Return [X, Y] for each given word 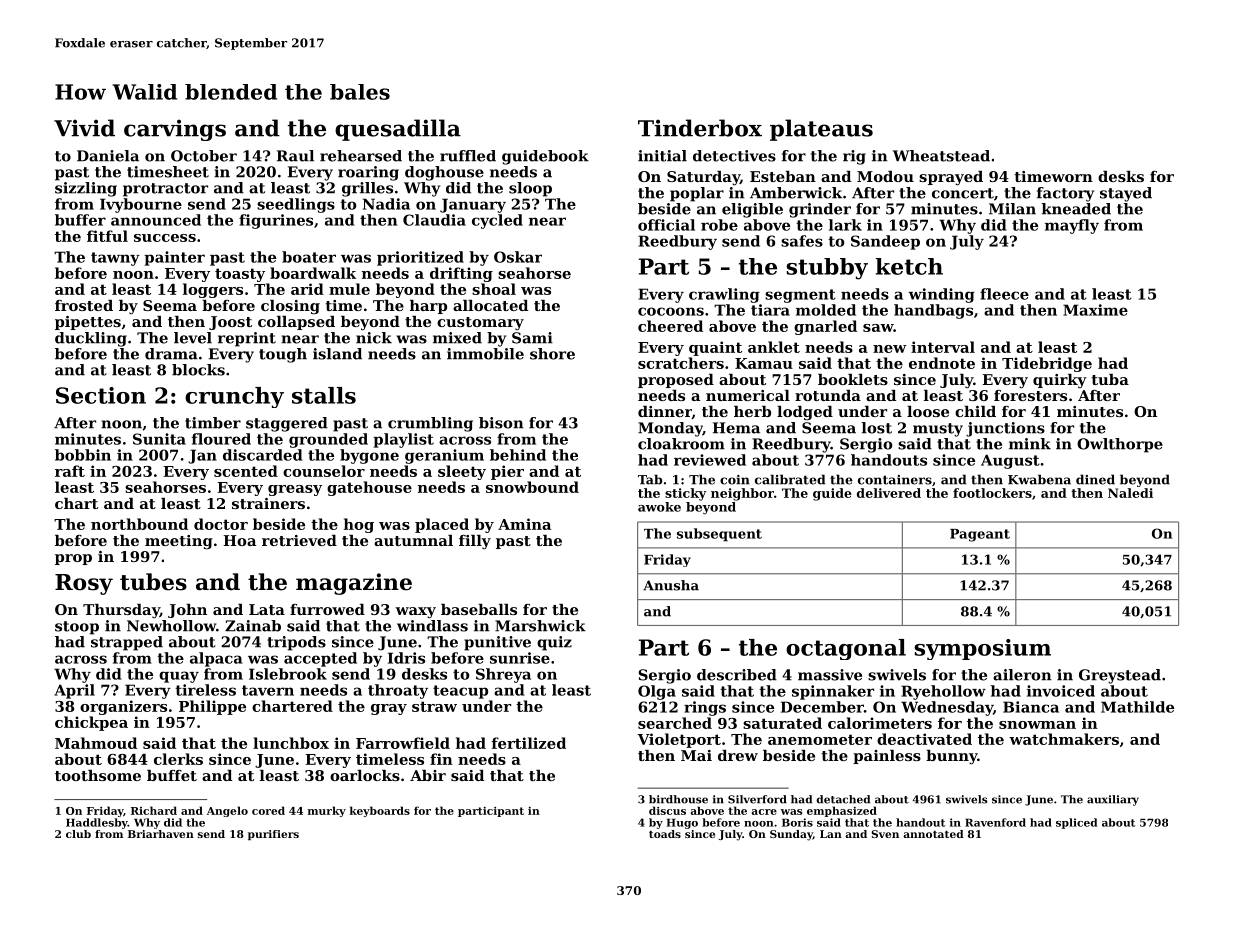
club [78, 834]
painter [174, 258]
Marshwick [540, 626]
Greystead [1120, 676]
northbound [139, 524]
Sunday [791, 835]
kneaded [1076, 209]
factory [1065, 194]
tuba [1110, 379]
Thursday [121, 611]
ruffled [468, 156]
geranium [444, 456]
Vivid [84, 128]
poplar [697, 194]
